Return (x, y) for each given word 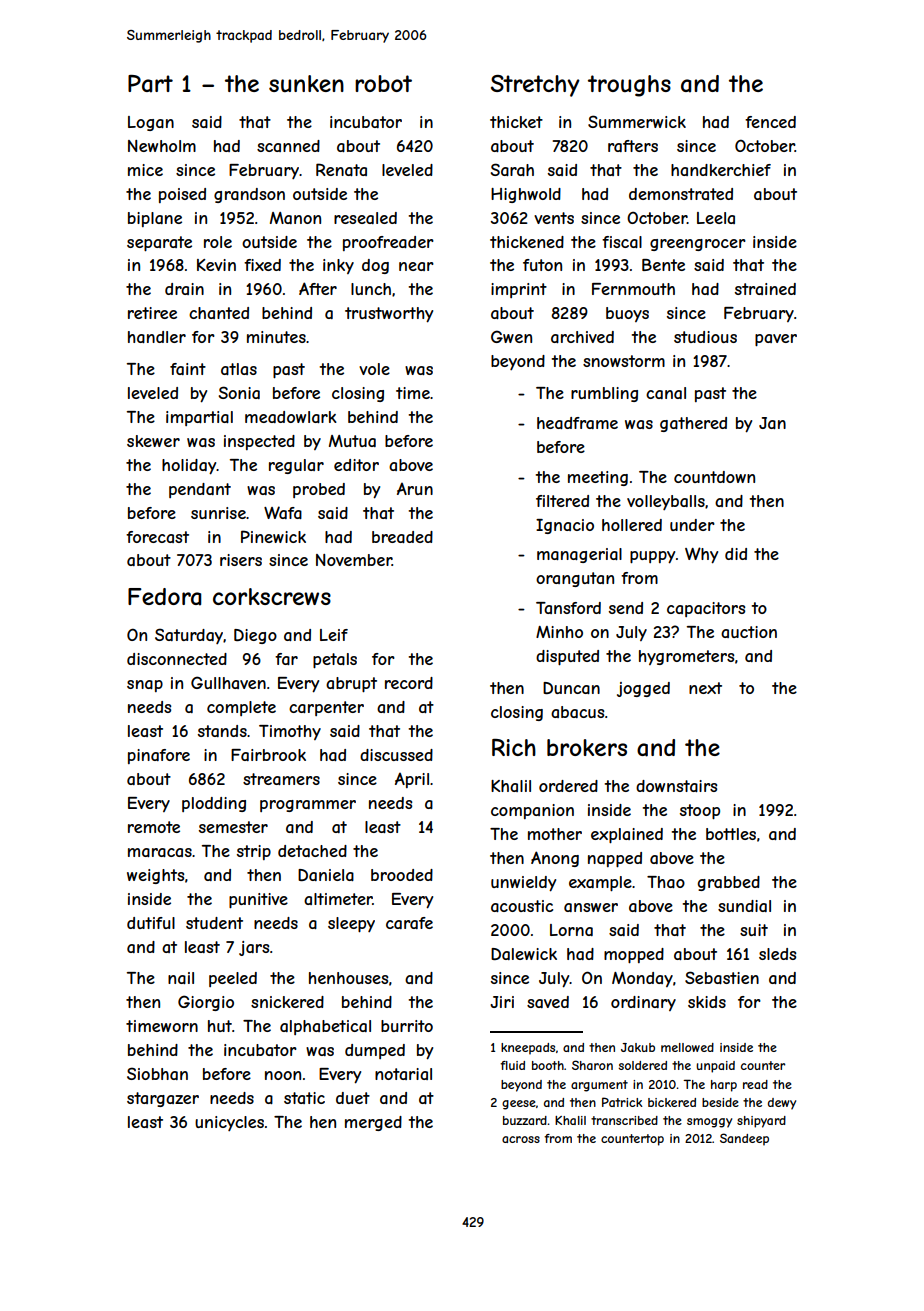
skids (707, 1002)
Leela (716, 218)
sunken (306, 83)
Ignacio (565, 526)
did (736, 554)
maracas (160, 852)
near (416, 266)
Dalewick (524, 954)
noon (283, 1075)
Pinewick (273, 536)
